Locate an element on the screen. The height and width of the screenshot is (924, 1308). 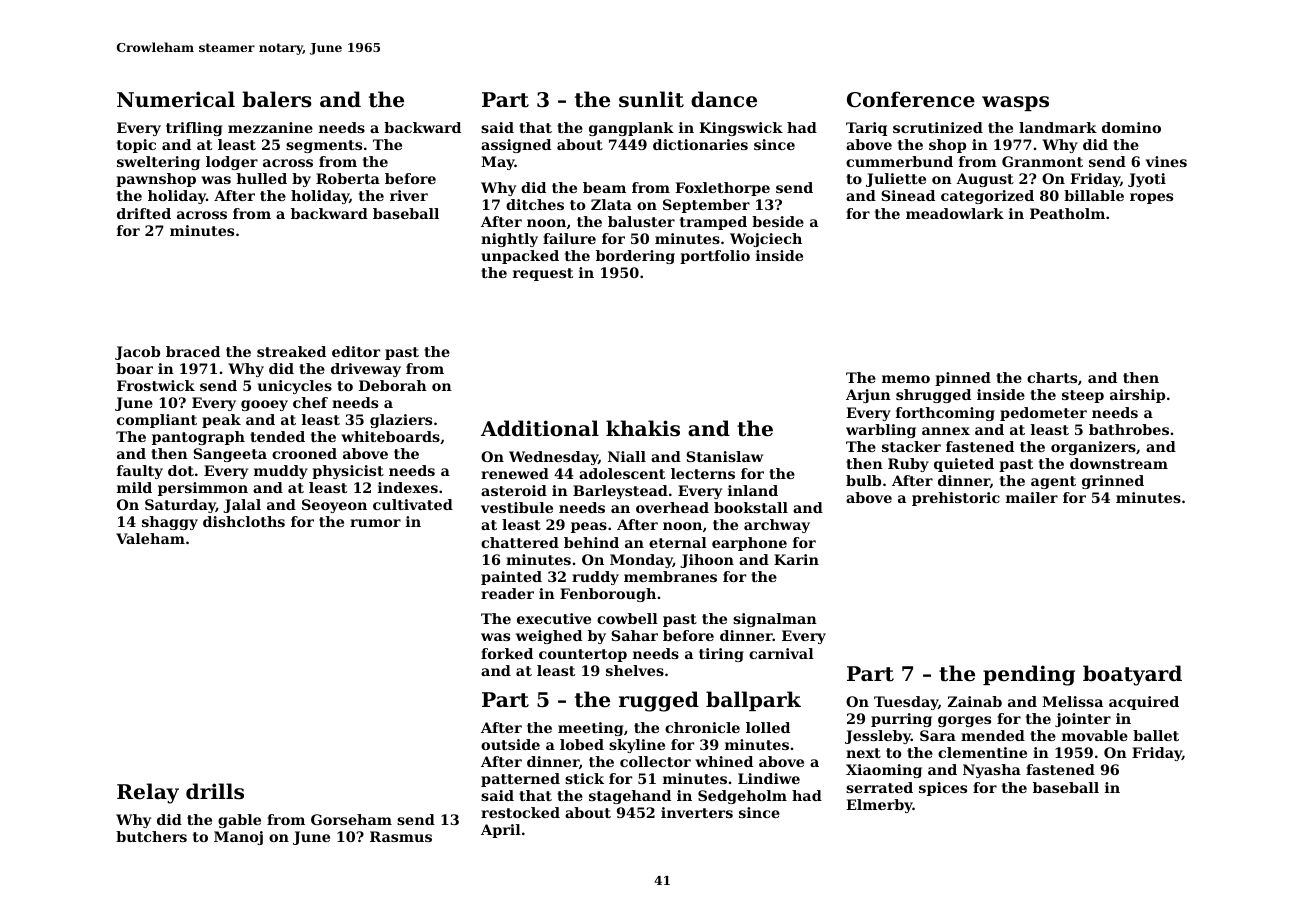
Numerical is located at coordinates (176, 99).
